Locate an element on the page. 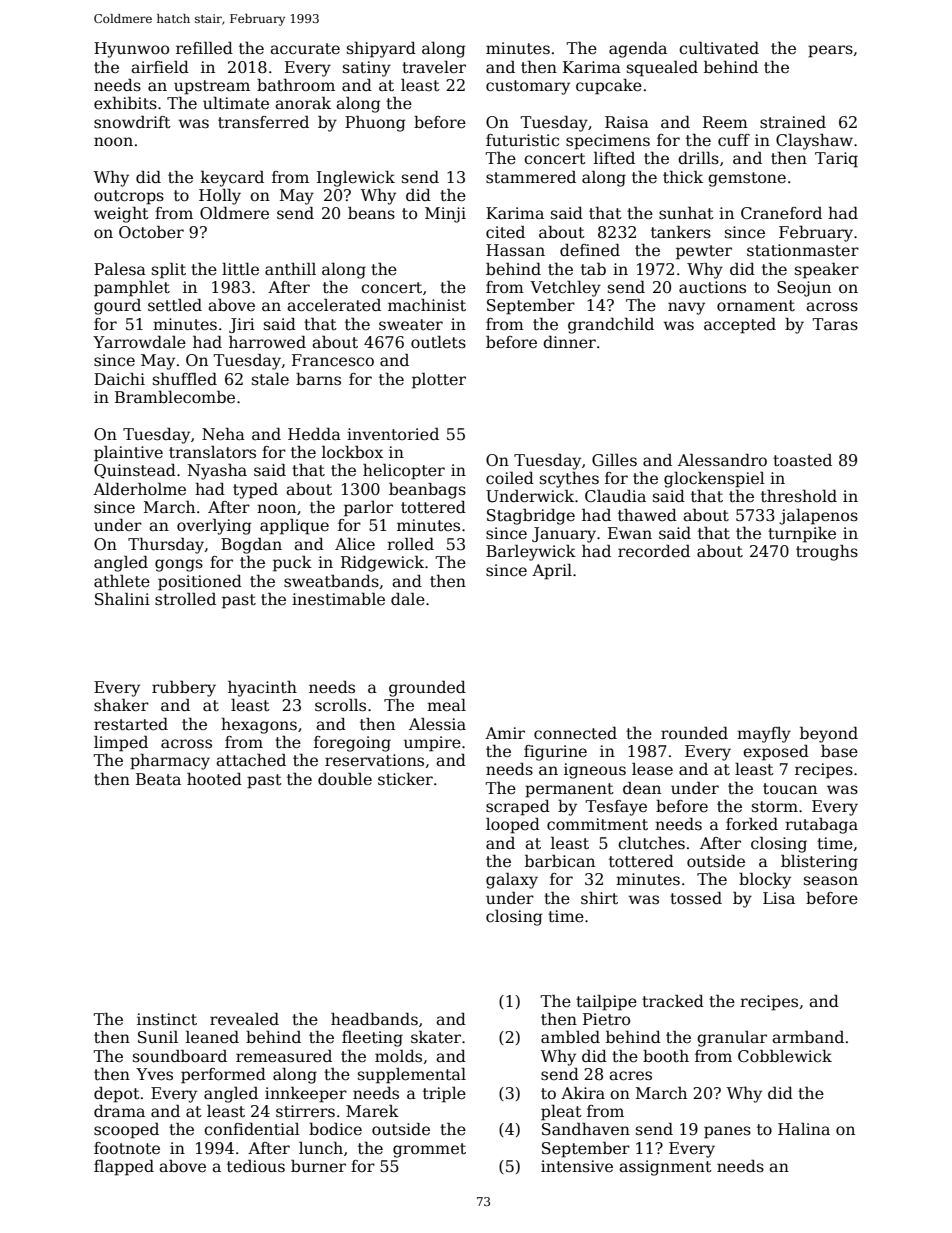 The width and height of the document is (952, 1233). cultivated is located at coordinates (719, 48).
